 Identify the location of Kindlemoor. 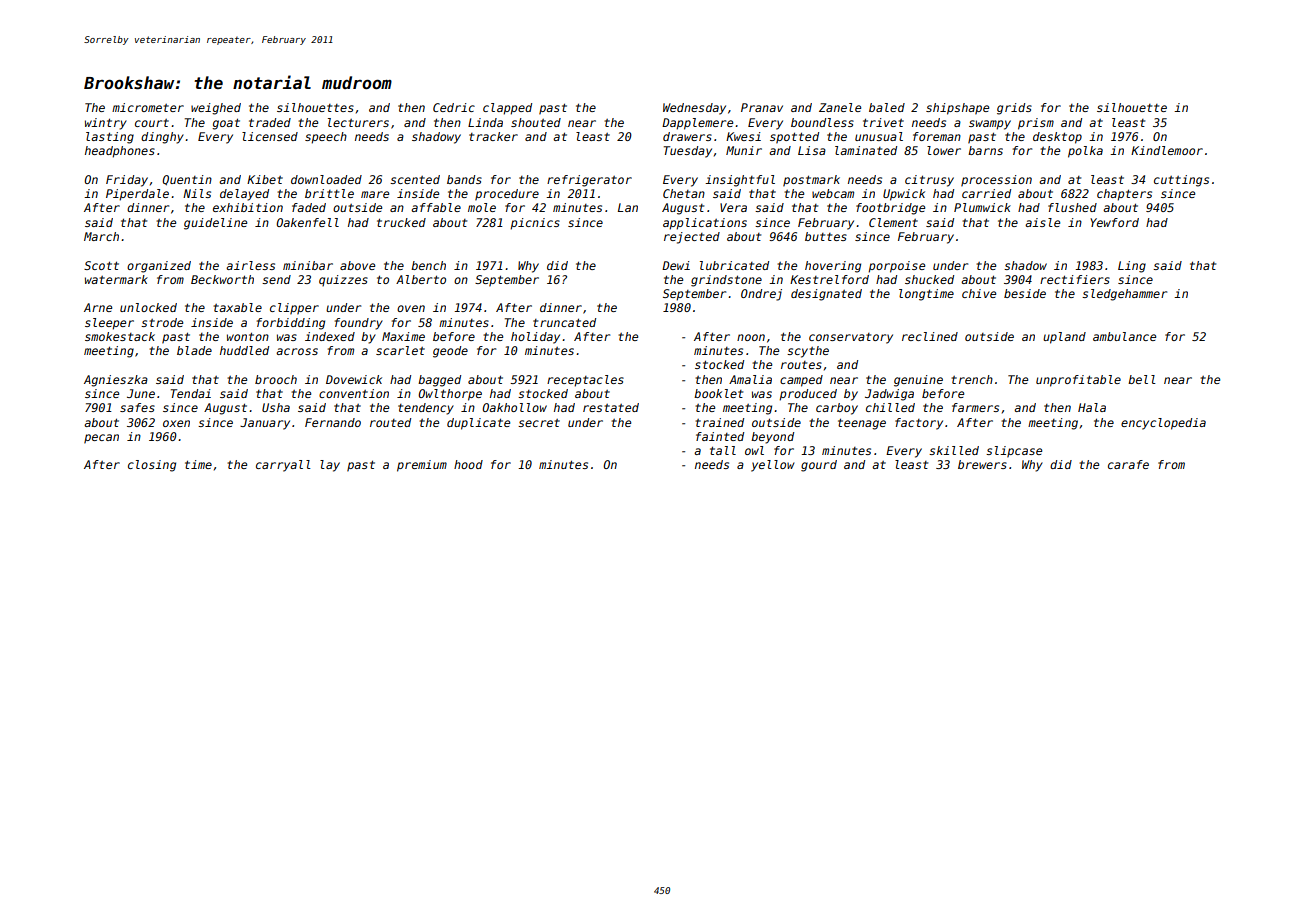
(1167, 150).
